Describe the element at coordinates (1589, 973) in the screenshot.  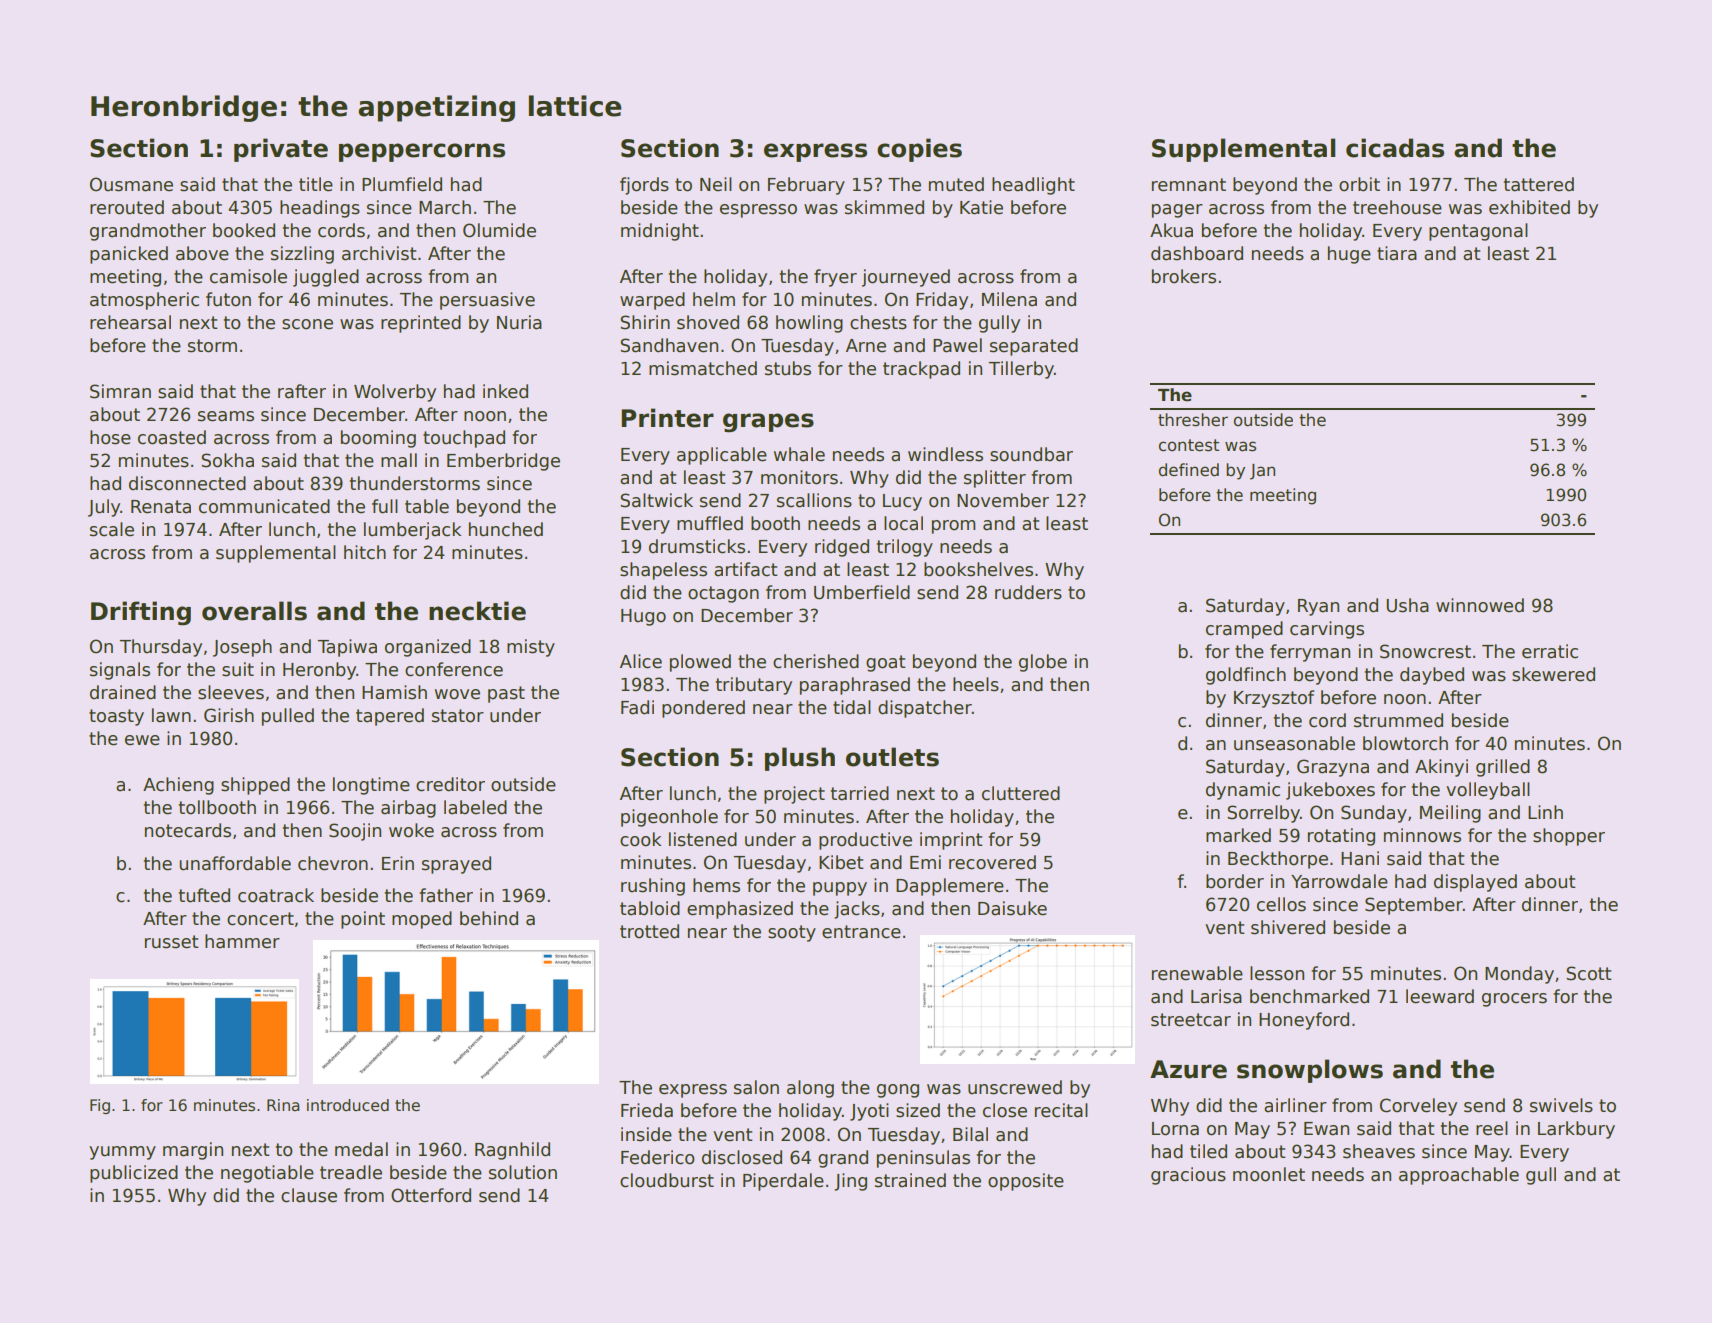
I see `Scott` at that location.
